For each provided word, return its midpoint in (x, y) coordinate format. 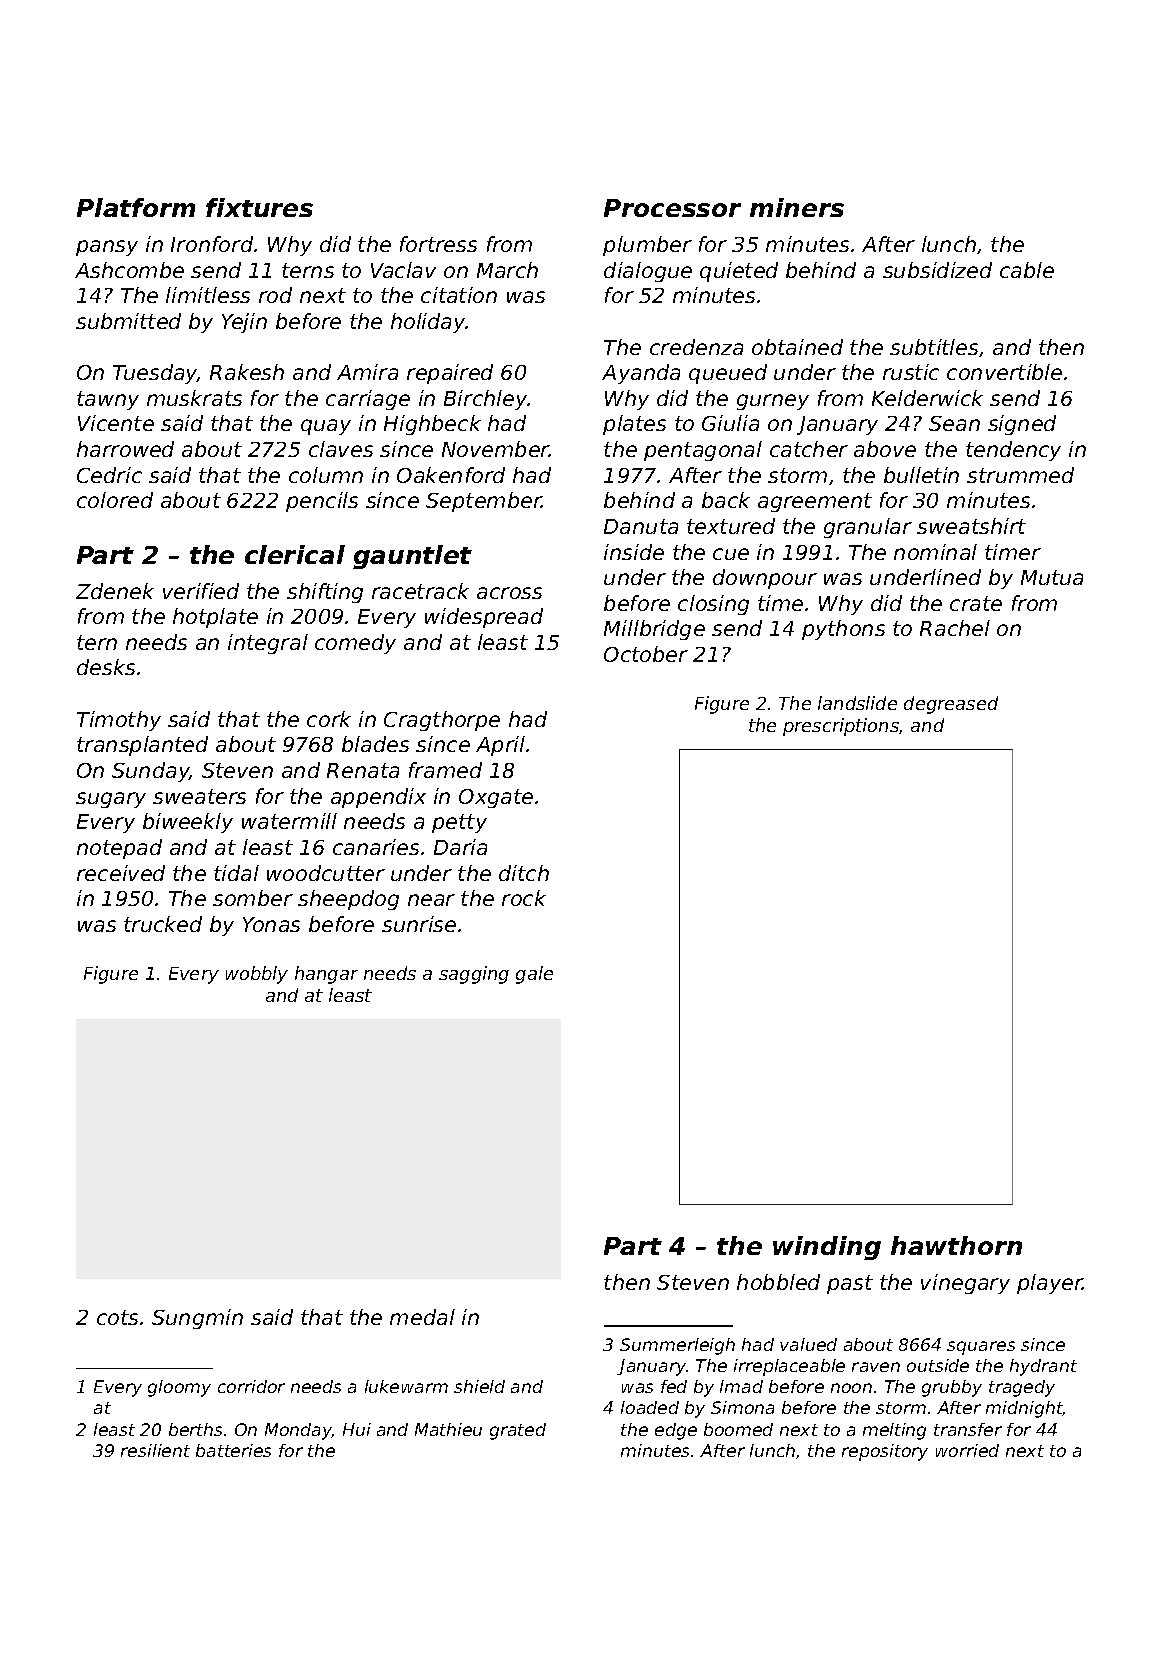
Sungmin (197, 1319)
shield (479, 1386)
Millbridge (654, 630)
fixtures (259, 207)
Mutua (1052, 577)
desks (106, 667)
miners (797, 207)
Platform (136, 207)
